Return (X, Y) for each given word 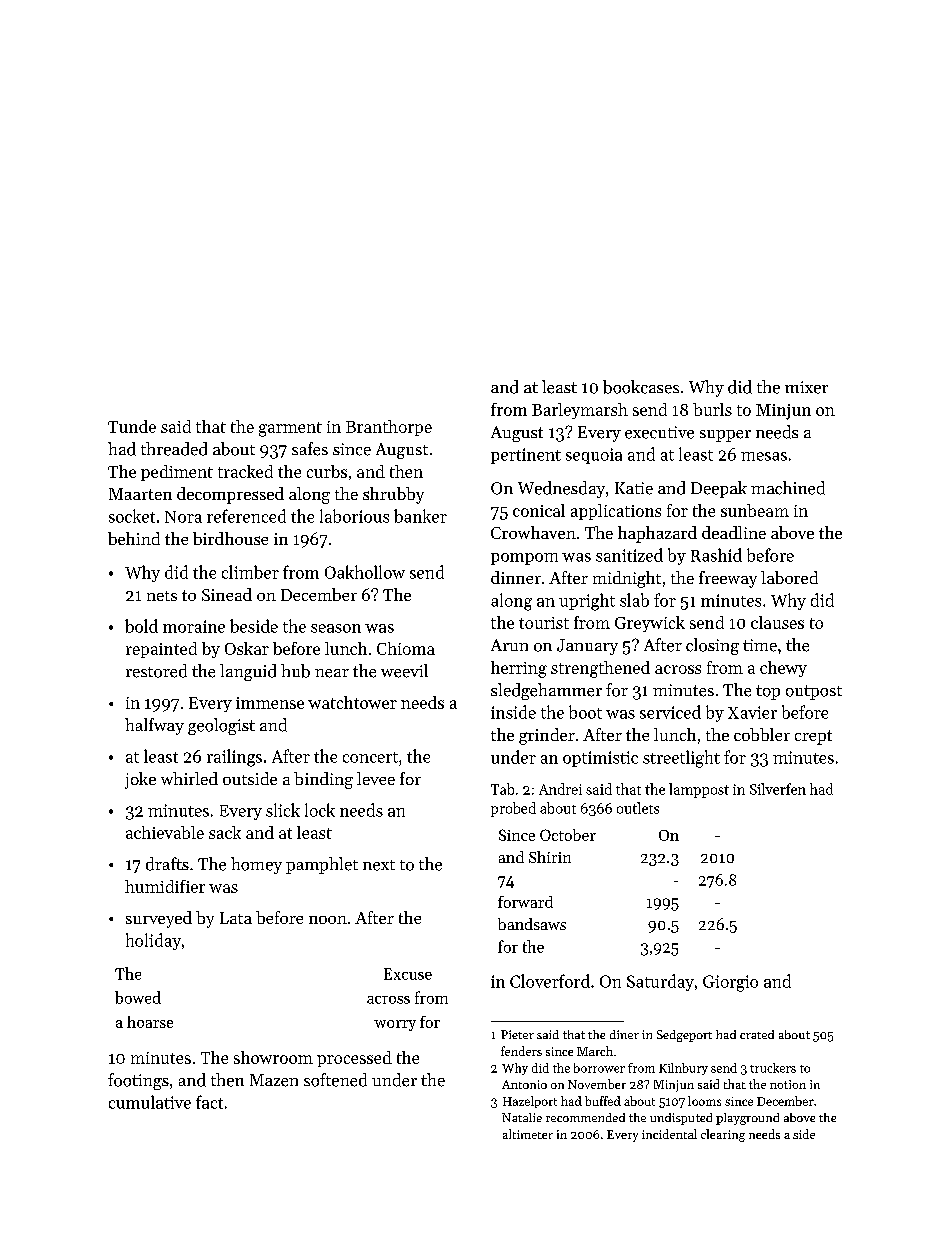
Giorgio (730, 983)
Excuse (408, 974)
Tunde (132, 426)
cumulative (150, 1102)
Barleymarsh (580, 411)
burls (712, 409)
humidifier (165, 886)
